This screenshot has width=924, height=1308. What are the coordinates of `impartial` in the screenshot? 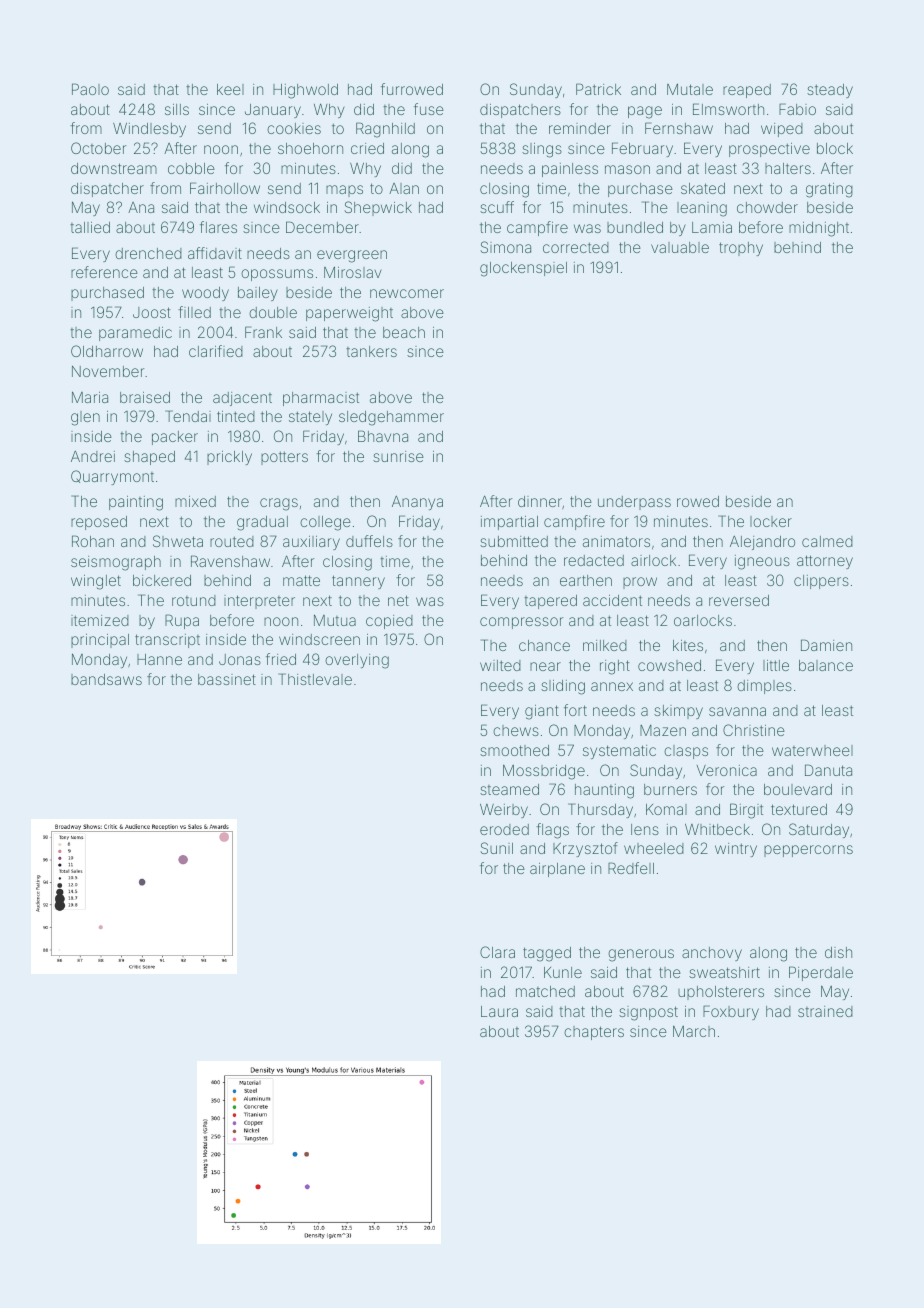 It's located at (509, 523).
